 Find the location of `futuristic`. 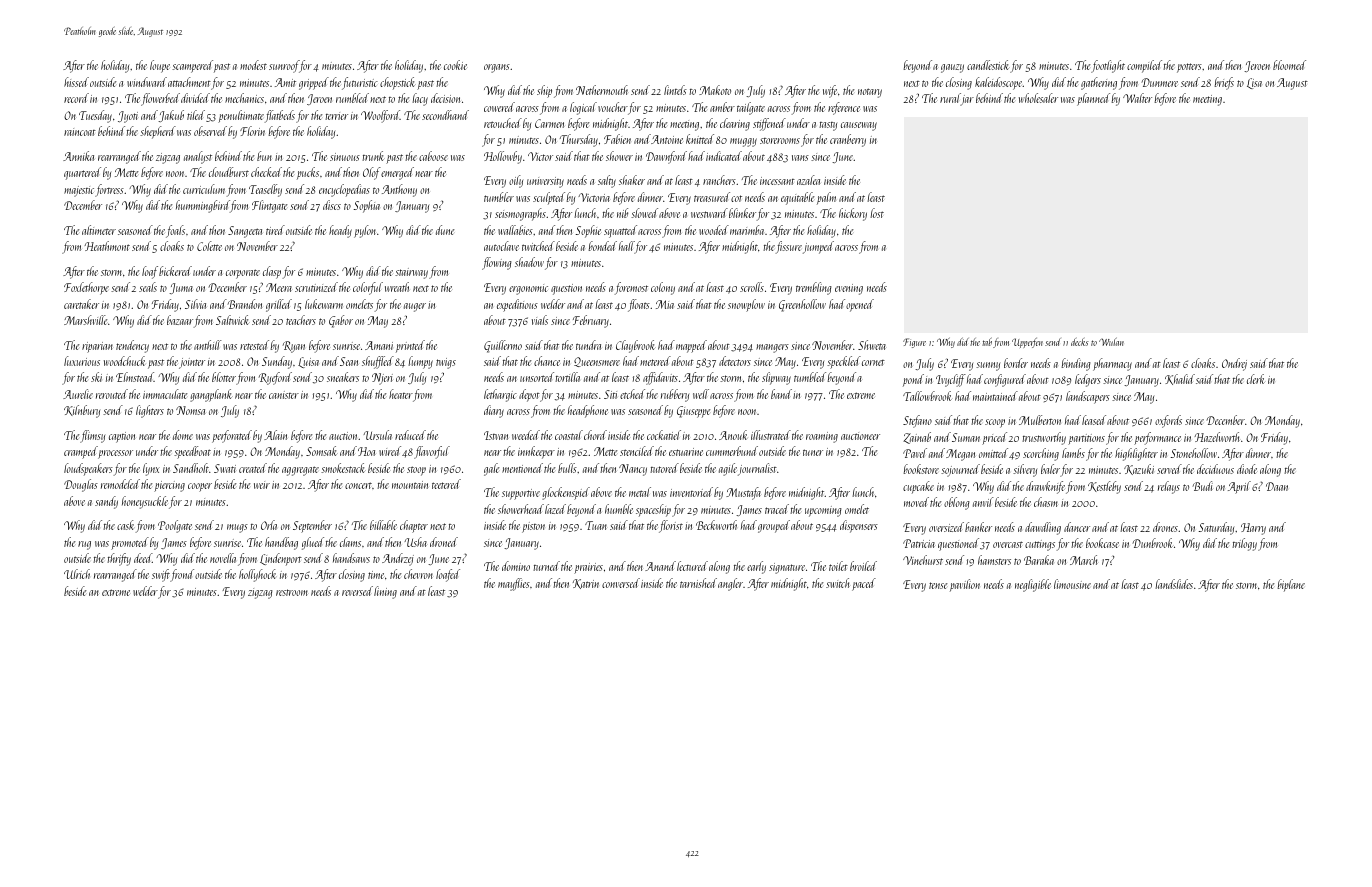

futuristic is located at coordinates (360, 83).
